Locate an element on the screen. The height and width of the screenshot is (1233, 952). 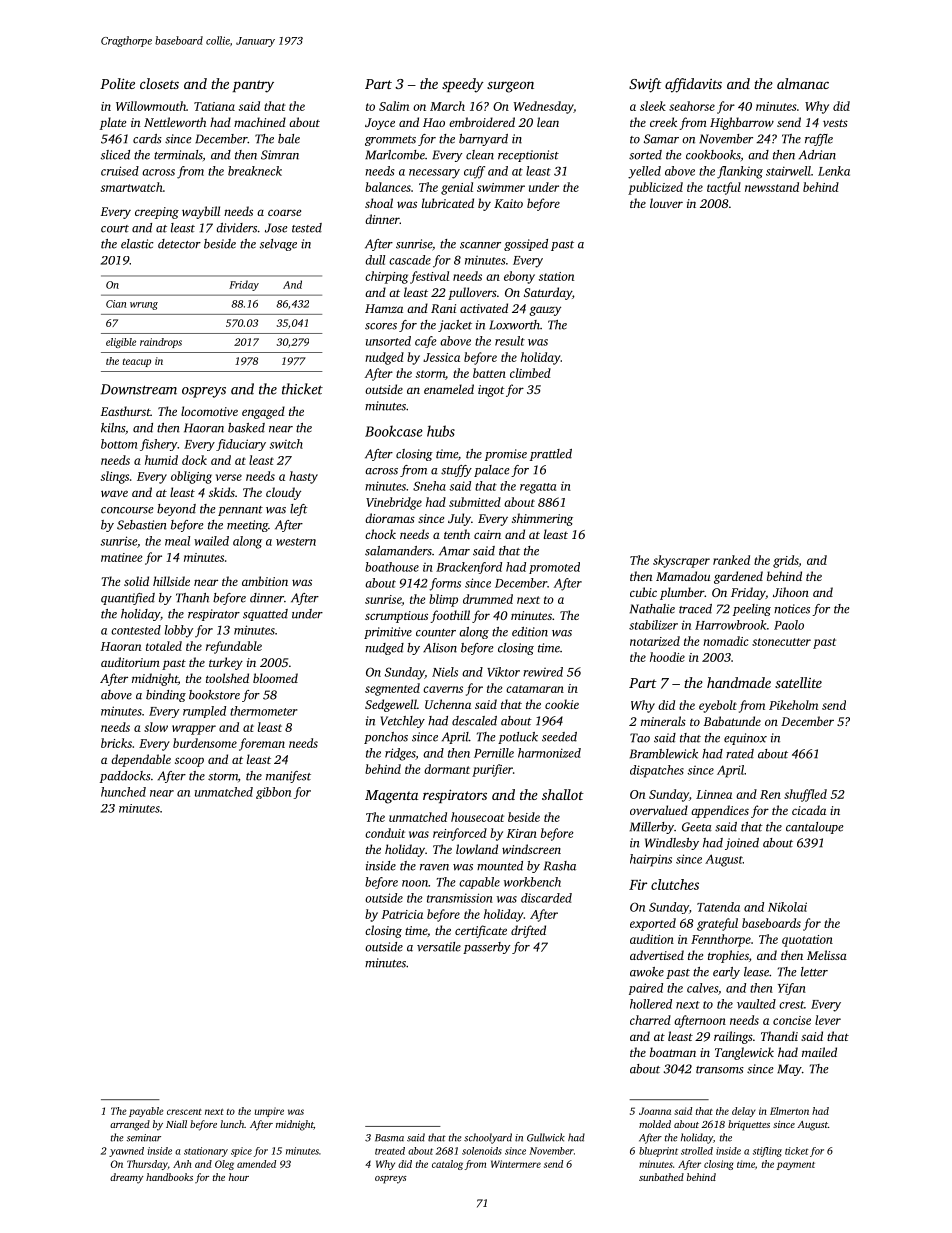
almanac is located at coordinates (803, 83).
